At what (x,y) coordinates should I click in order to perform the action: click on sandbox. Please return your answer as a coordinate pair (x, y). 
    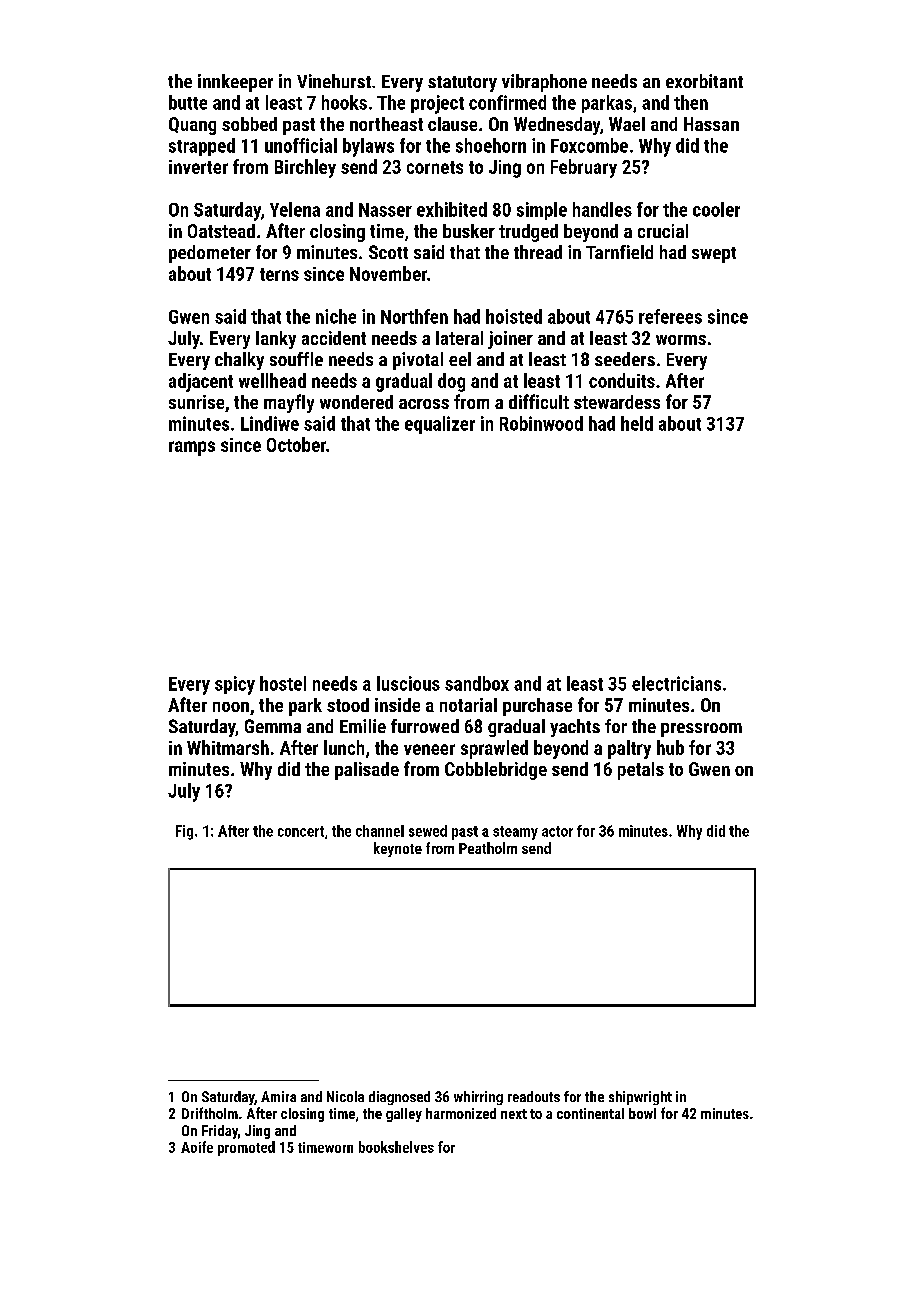
    Looking at the image, I should click on (477, 683).
